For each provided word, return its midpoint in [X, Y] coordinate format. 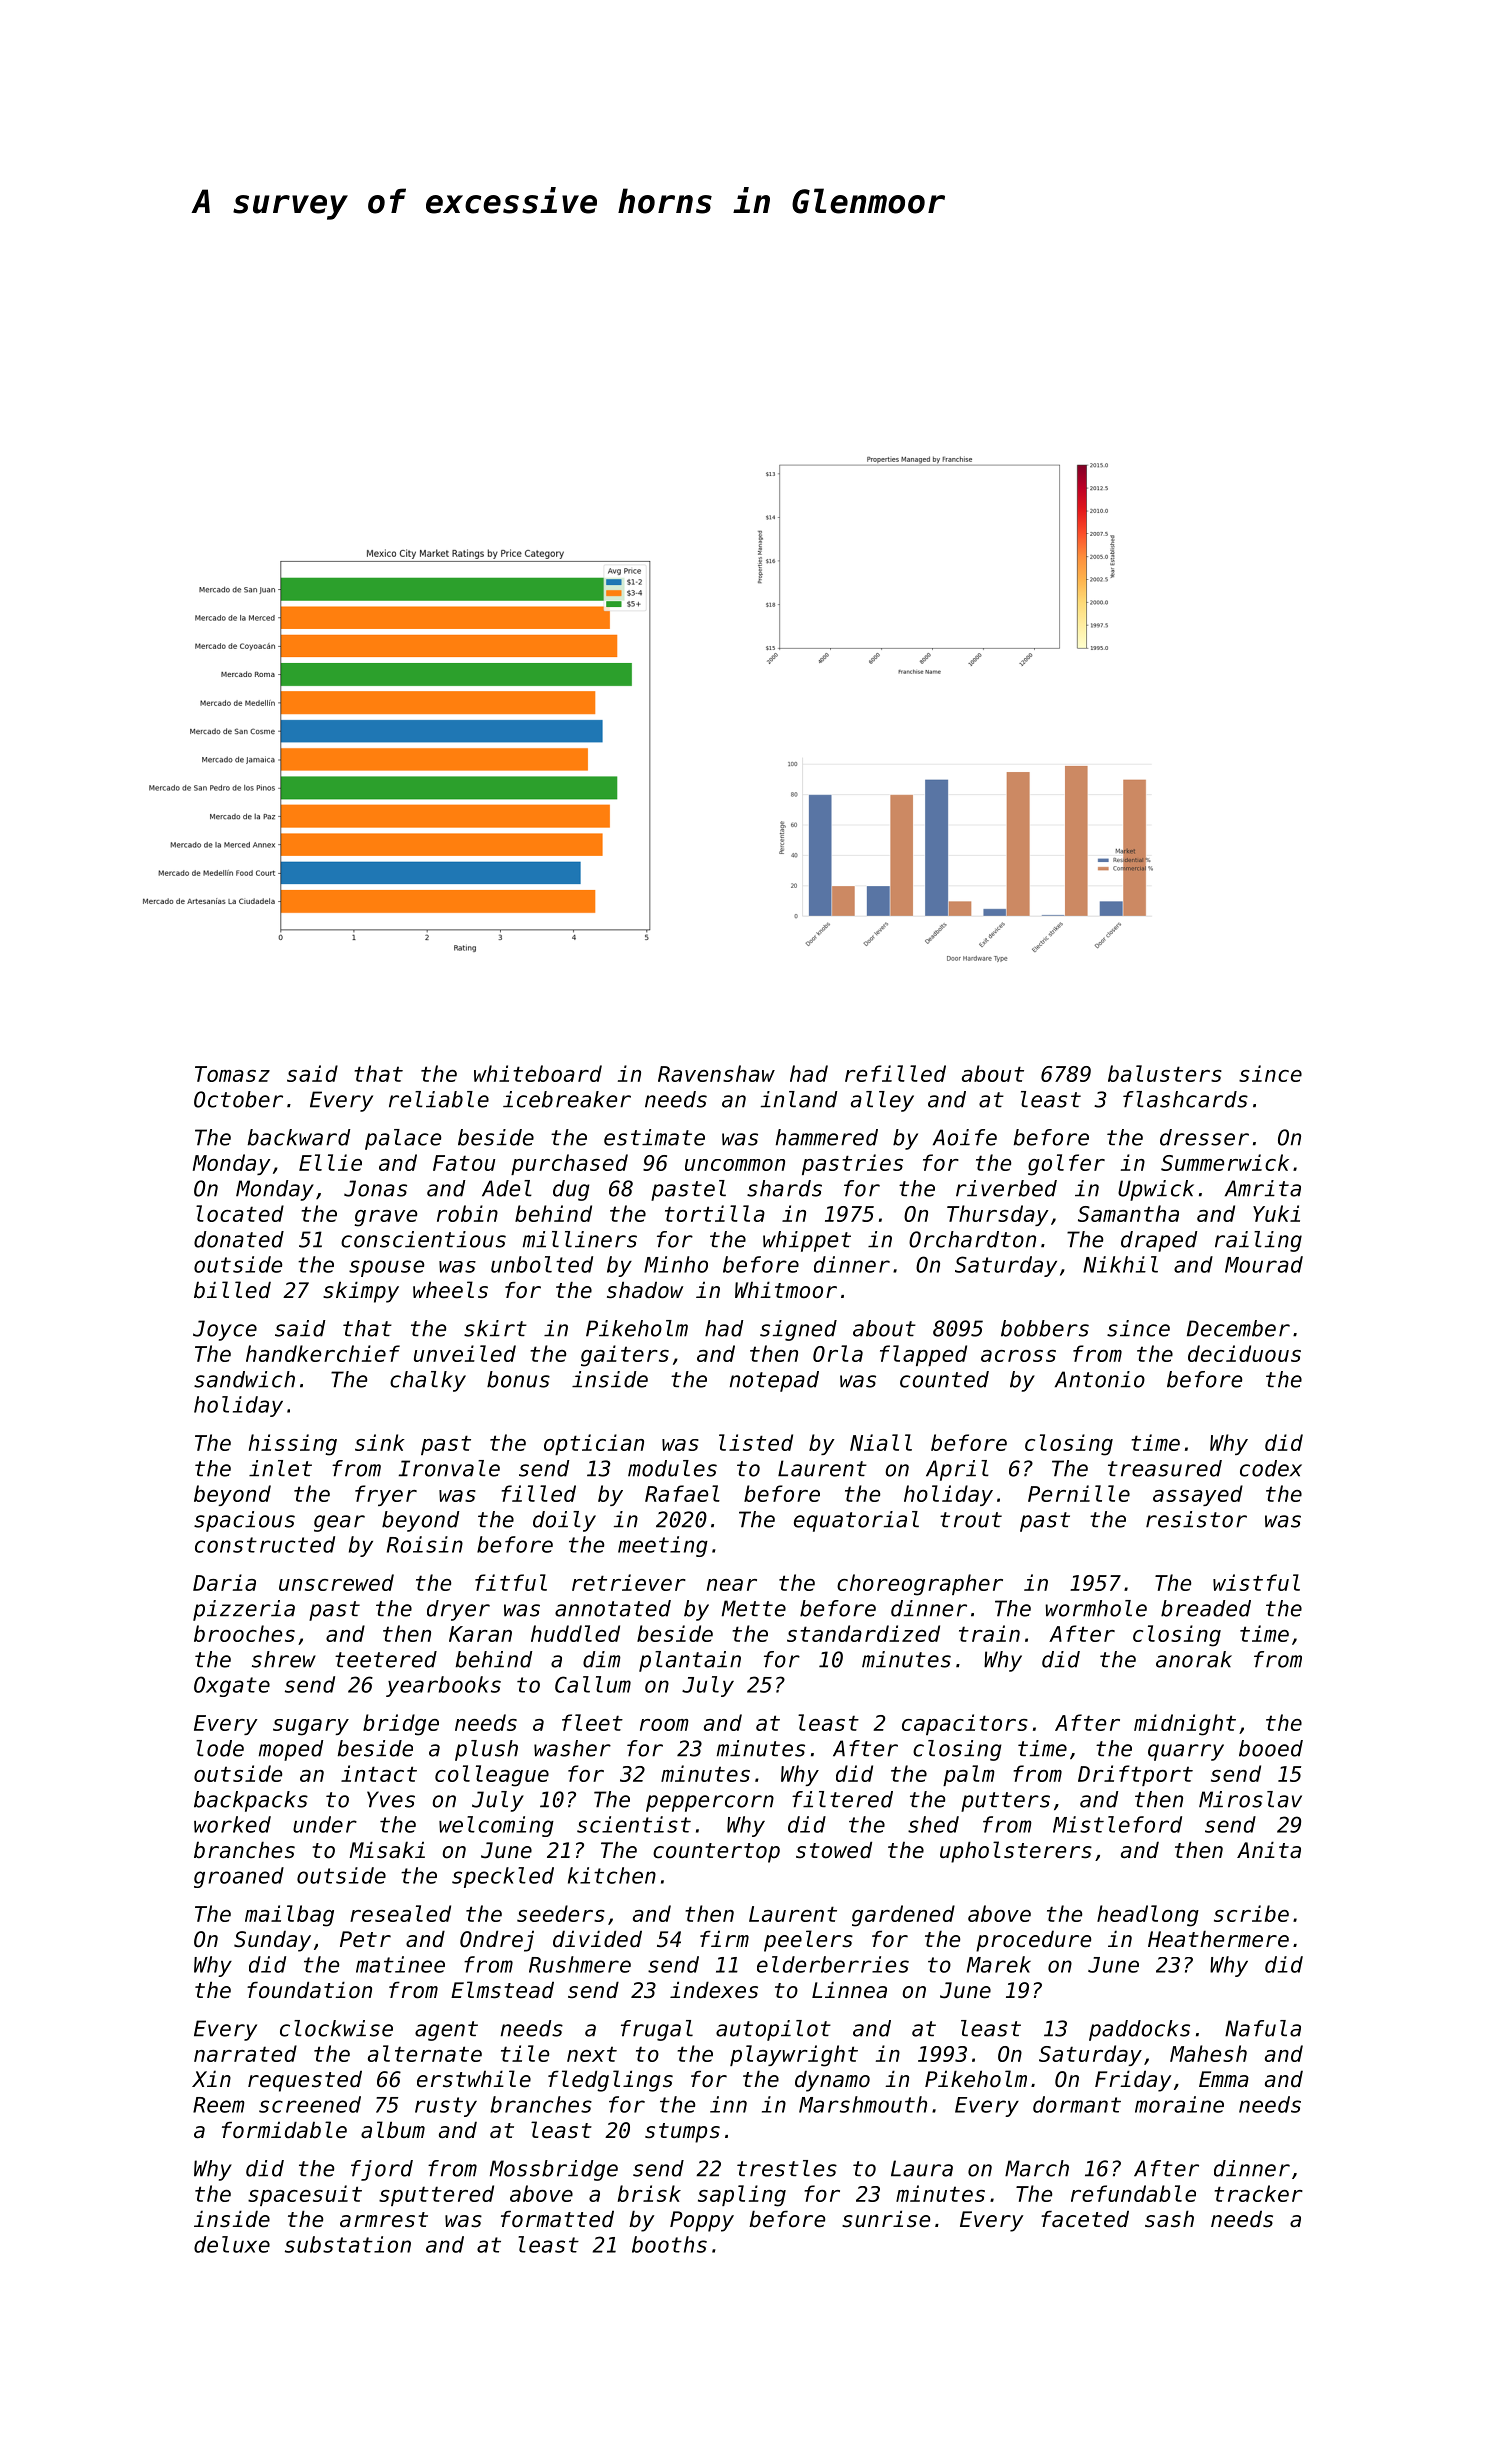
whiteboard [538, 1073]
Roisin [425, 1544]
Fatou [464, 1163]
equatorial [856, 1521]
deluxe [232, 2244]
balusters [1165, 1073]
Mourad [1264, 1264]
